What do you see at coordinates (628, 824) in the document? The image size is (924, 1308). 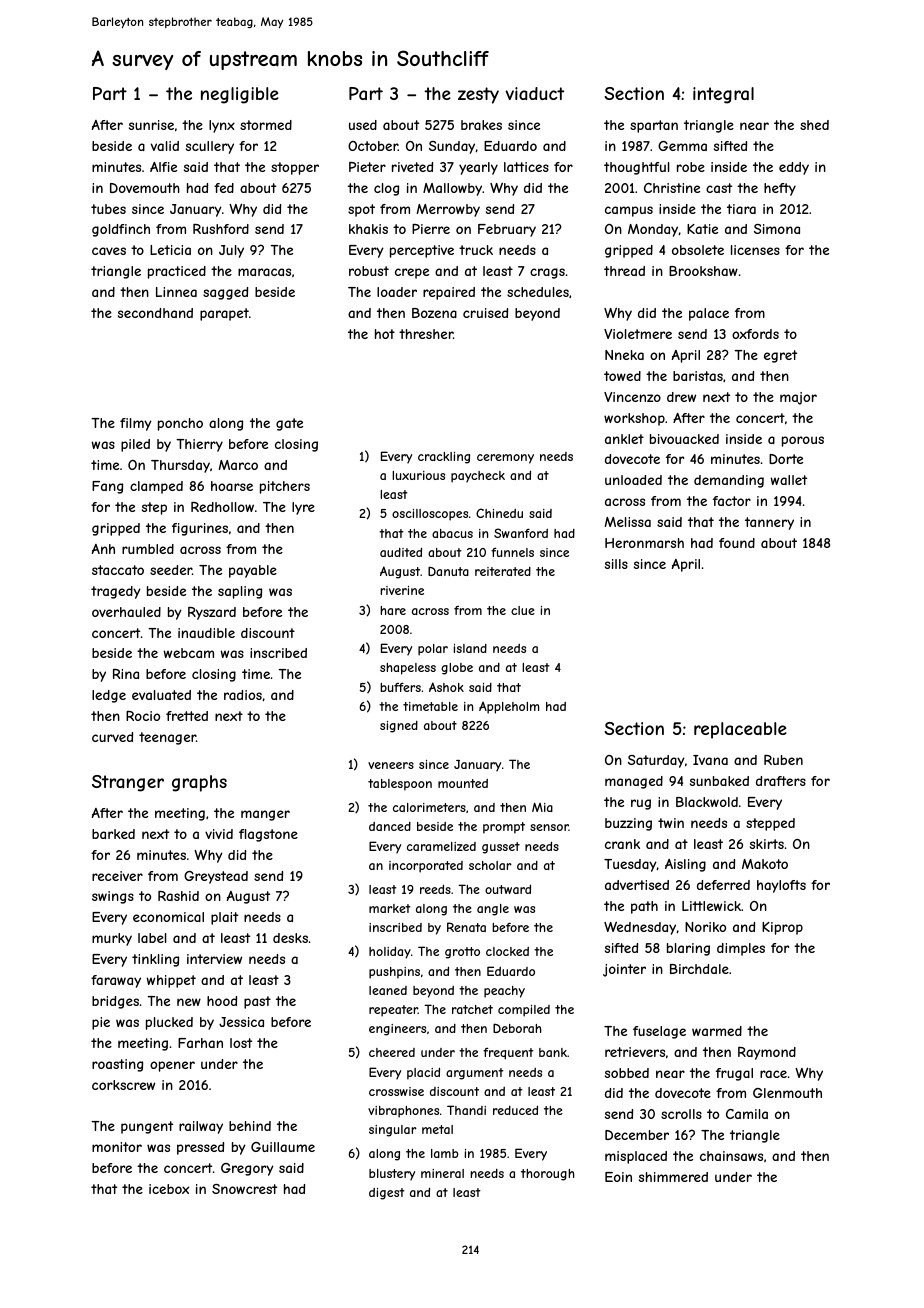 I see `buzzing` at bounding box center [628, 824].
